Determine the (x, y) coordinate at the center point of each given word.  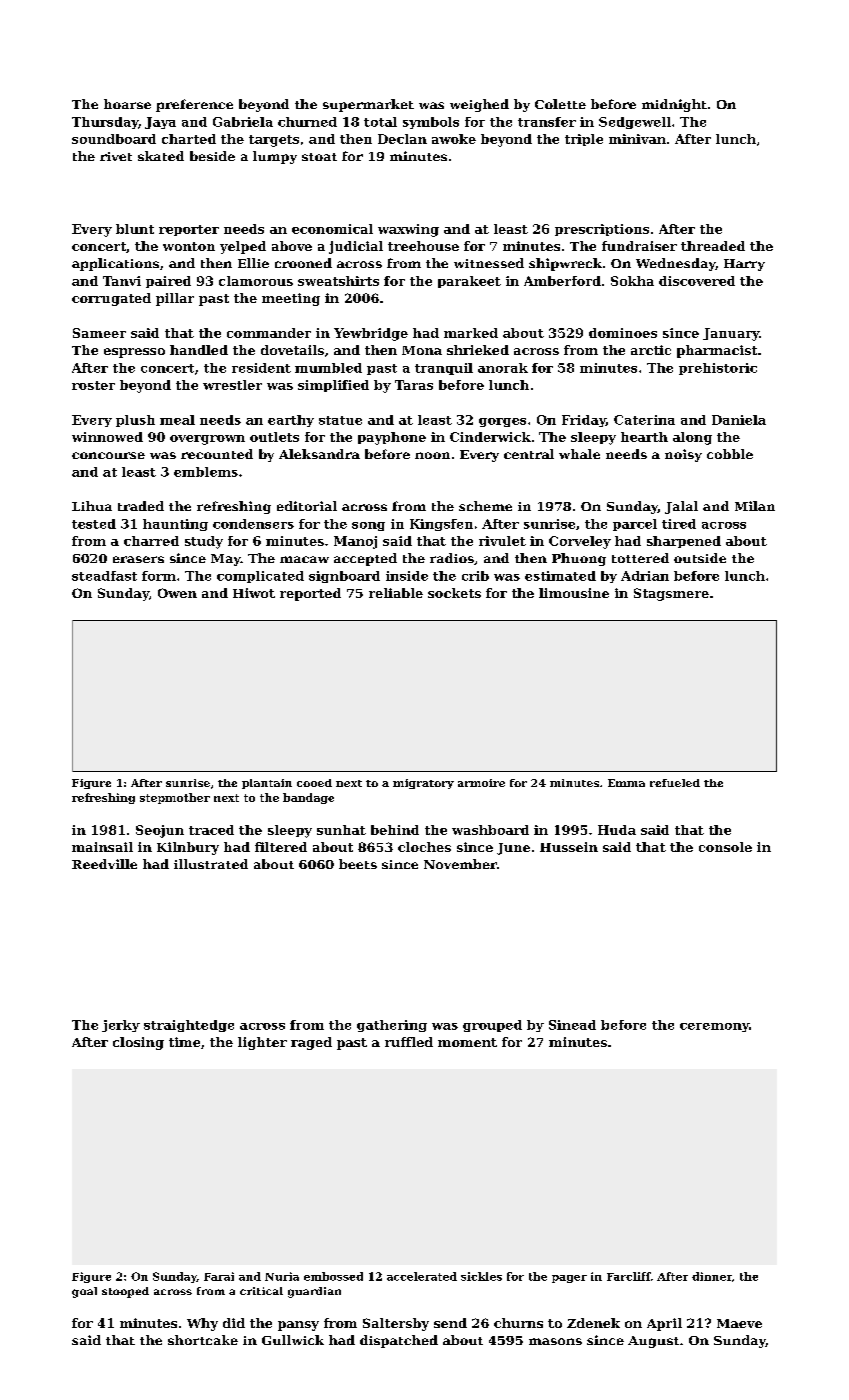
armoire (481, 783)
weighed (479, 105)
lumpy (275, 157)
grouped (492, 1026)
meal (177, 420)
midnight (674, 105)
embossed (333, 1276)
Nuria (282, 1276)
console (725, 847)
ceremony (714, 1027)
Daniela (739, 420)
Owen (177, 593)
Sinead (572, 1025)
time (184, 1042)
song (368, 526)
